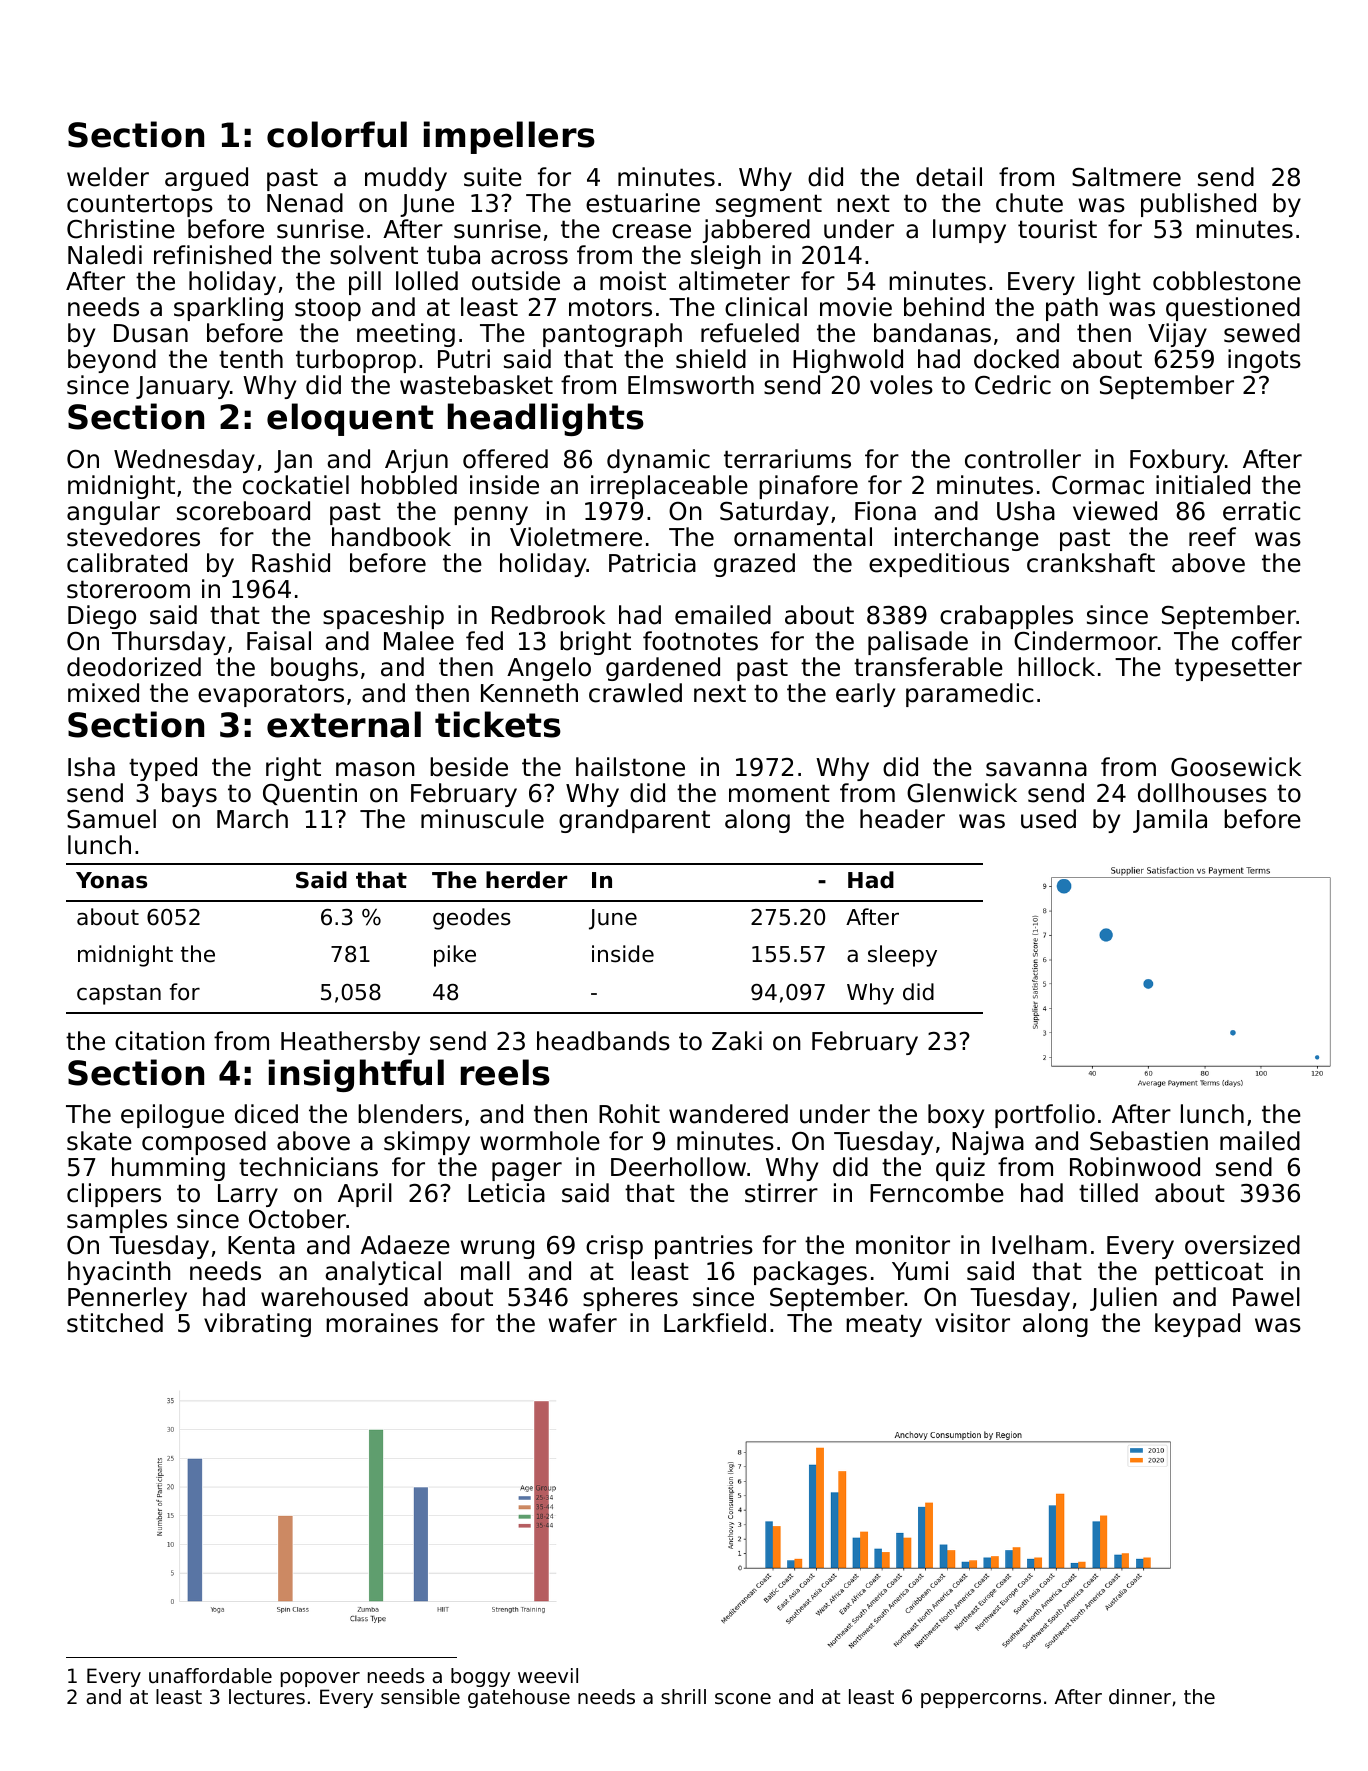 The width and height of the screenshot is (1368, 1771). What do you see at coordinates (271, 695) in the screenshot?
I see `evaporators` at bounding box center [271, 695].
